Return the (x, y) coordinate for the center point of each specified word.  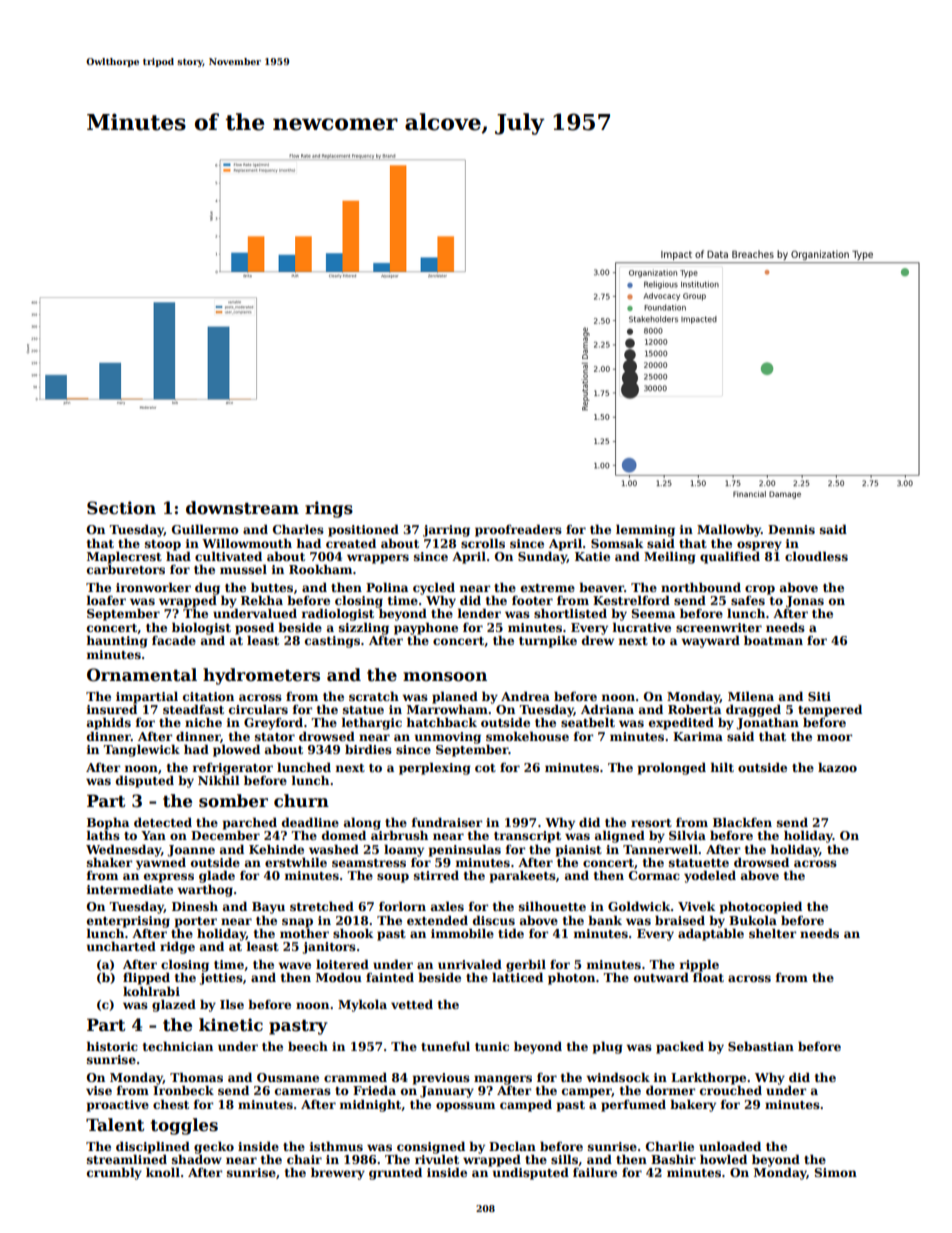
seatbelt (588, 722)
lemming (645, 530)
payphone (426, 628)
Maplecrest (124, 557)
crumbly (114, 1173)
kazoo (837, 767)
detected (163, 822)
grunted (395, 1173)
